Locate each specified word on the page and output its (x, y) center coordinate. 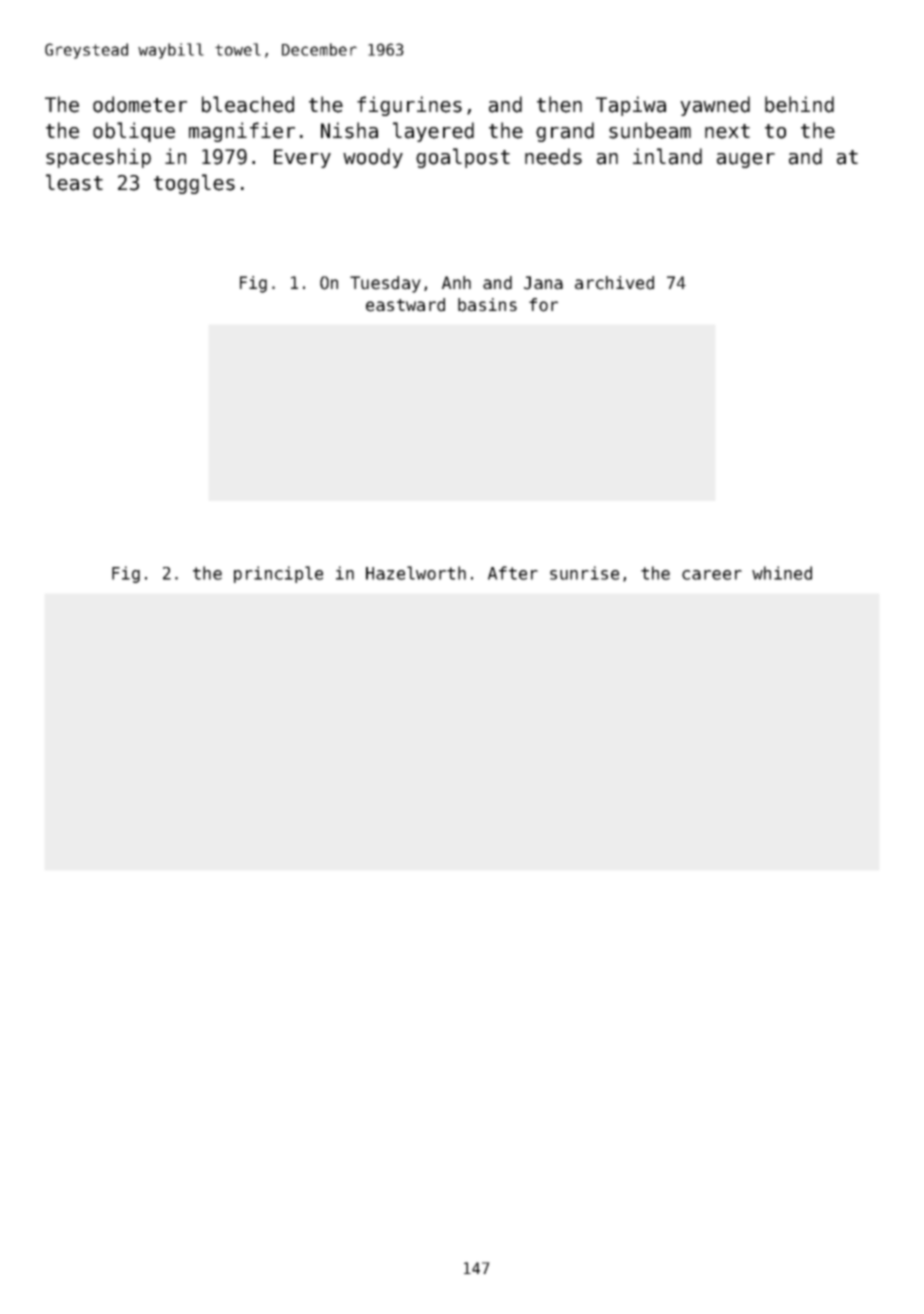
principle (278, 574)
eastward (405, 305)
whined (782, 573)
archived (614, 283)
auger (746, 160)
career (712, 575)
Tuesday (385, 284)
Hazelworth (416, 573)
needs (553, 156)
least (74, 182)
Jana (543, 283)
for (543, 305)
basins (487, 305)
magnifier (242, 132)
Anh (456, 282)
